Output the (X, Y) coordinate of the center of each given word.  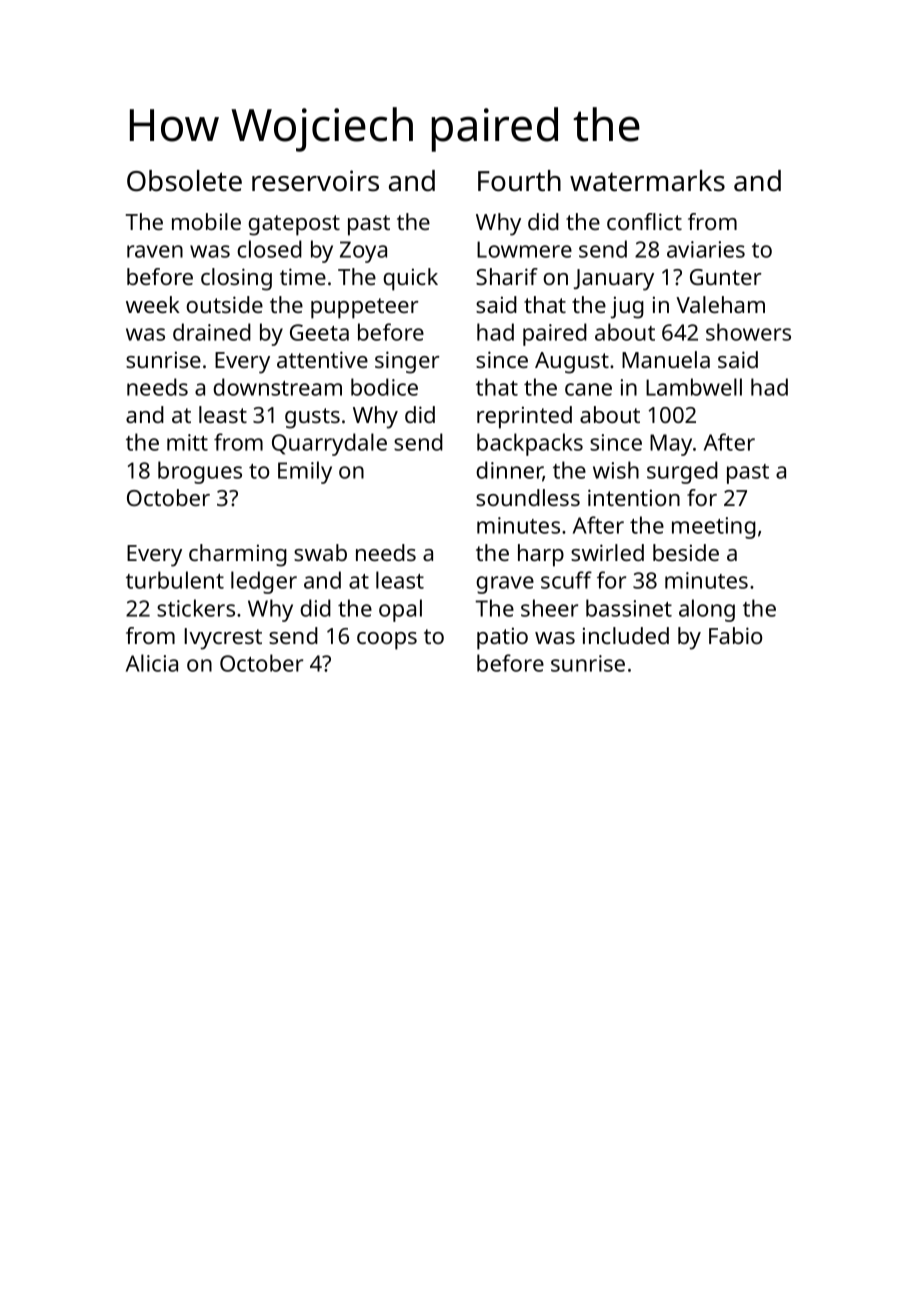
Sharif (507, 276)
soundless (528, 497)
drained (212, 332)
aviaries (706, 249)
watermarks (647, 181)
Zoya (363, 252)
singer (407, 362)
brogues (200, 472)
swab (320, 552)
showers (748, 332)
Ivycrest (223, 639)
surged (682, 472)
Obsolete (184, 181)
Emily (305, 472)
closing (236, 279)
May (671, 445)
